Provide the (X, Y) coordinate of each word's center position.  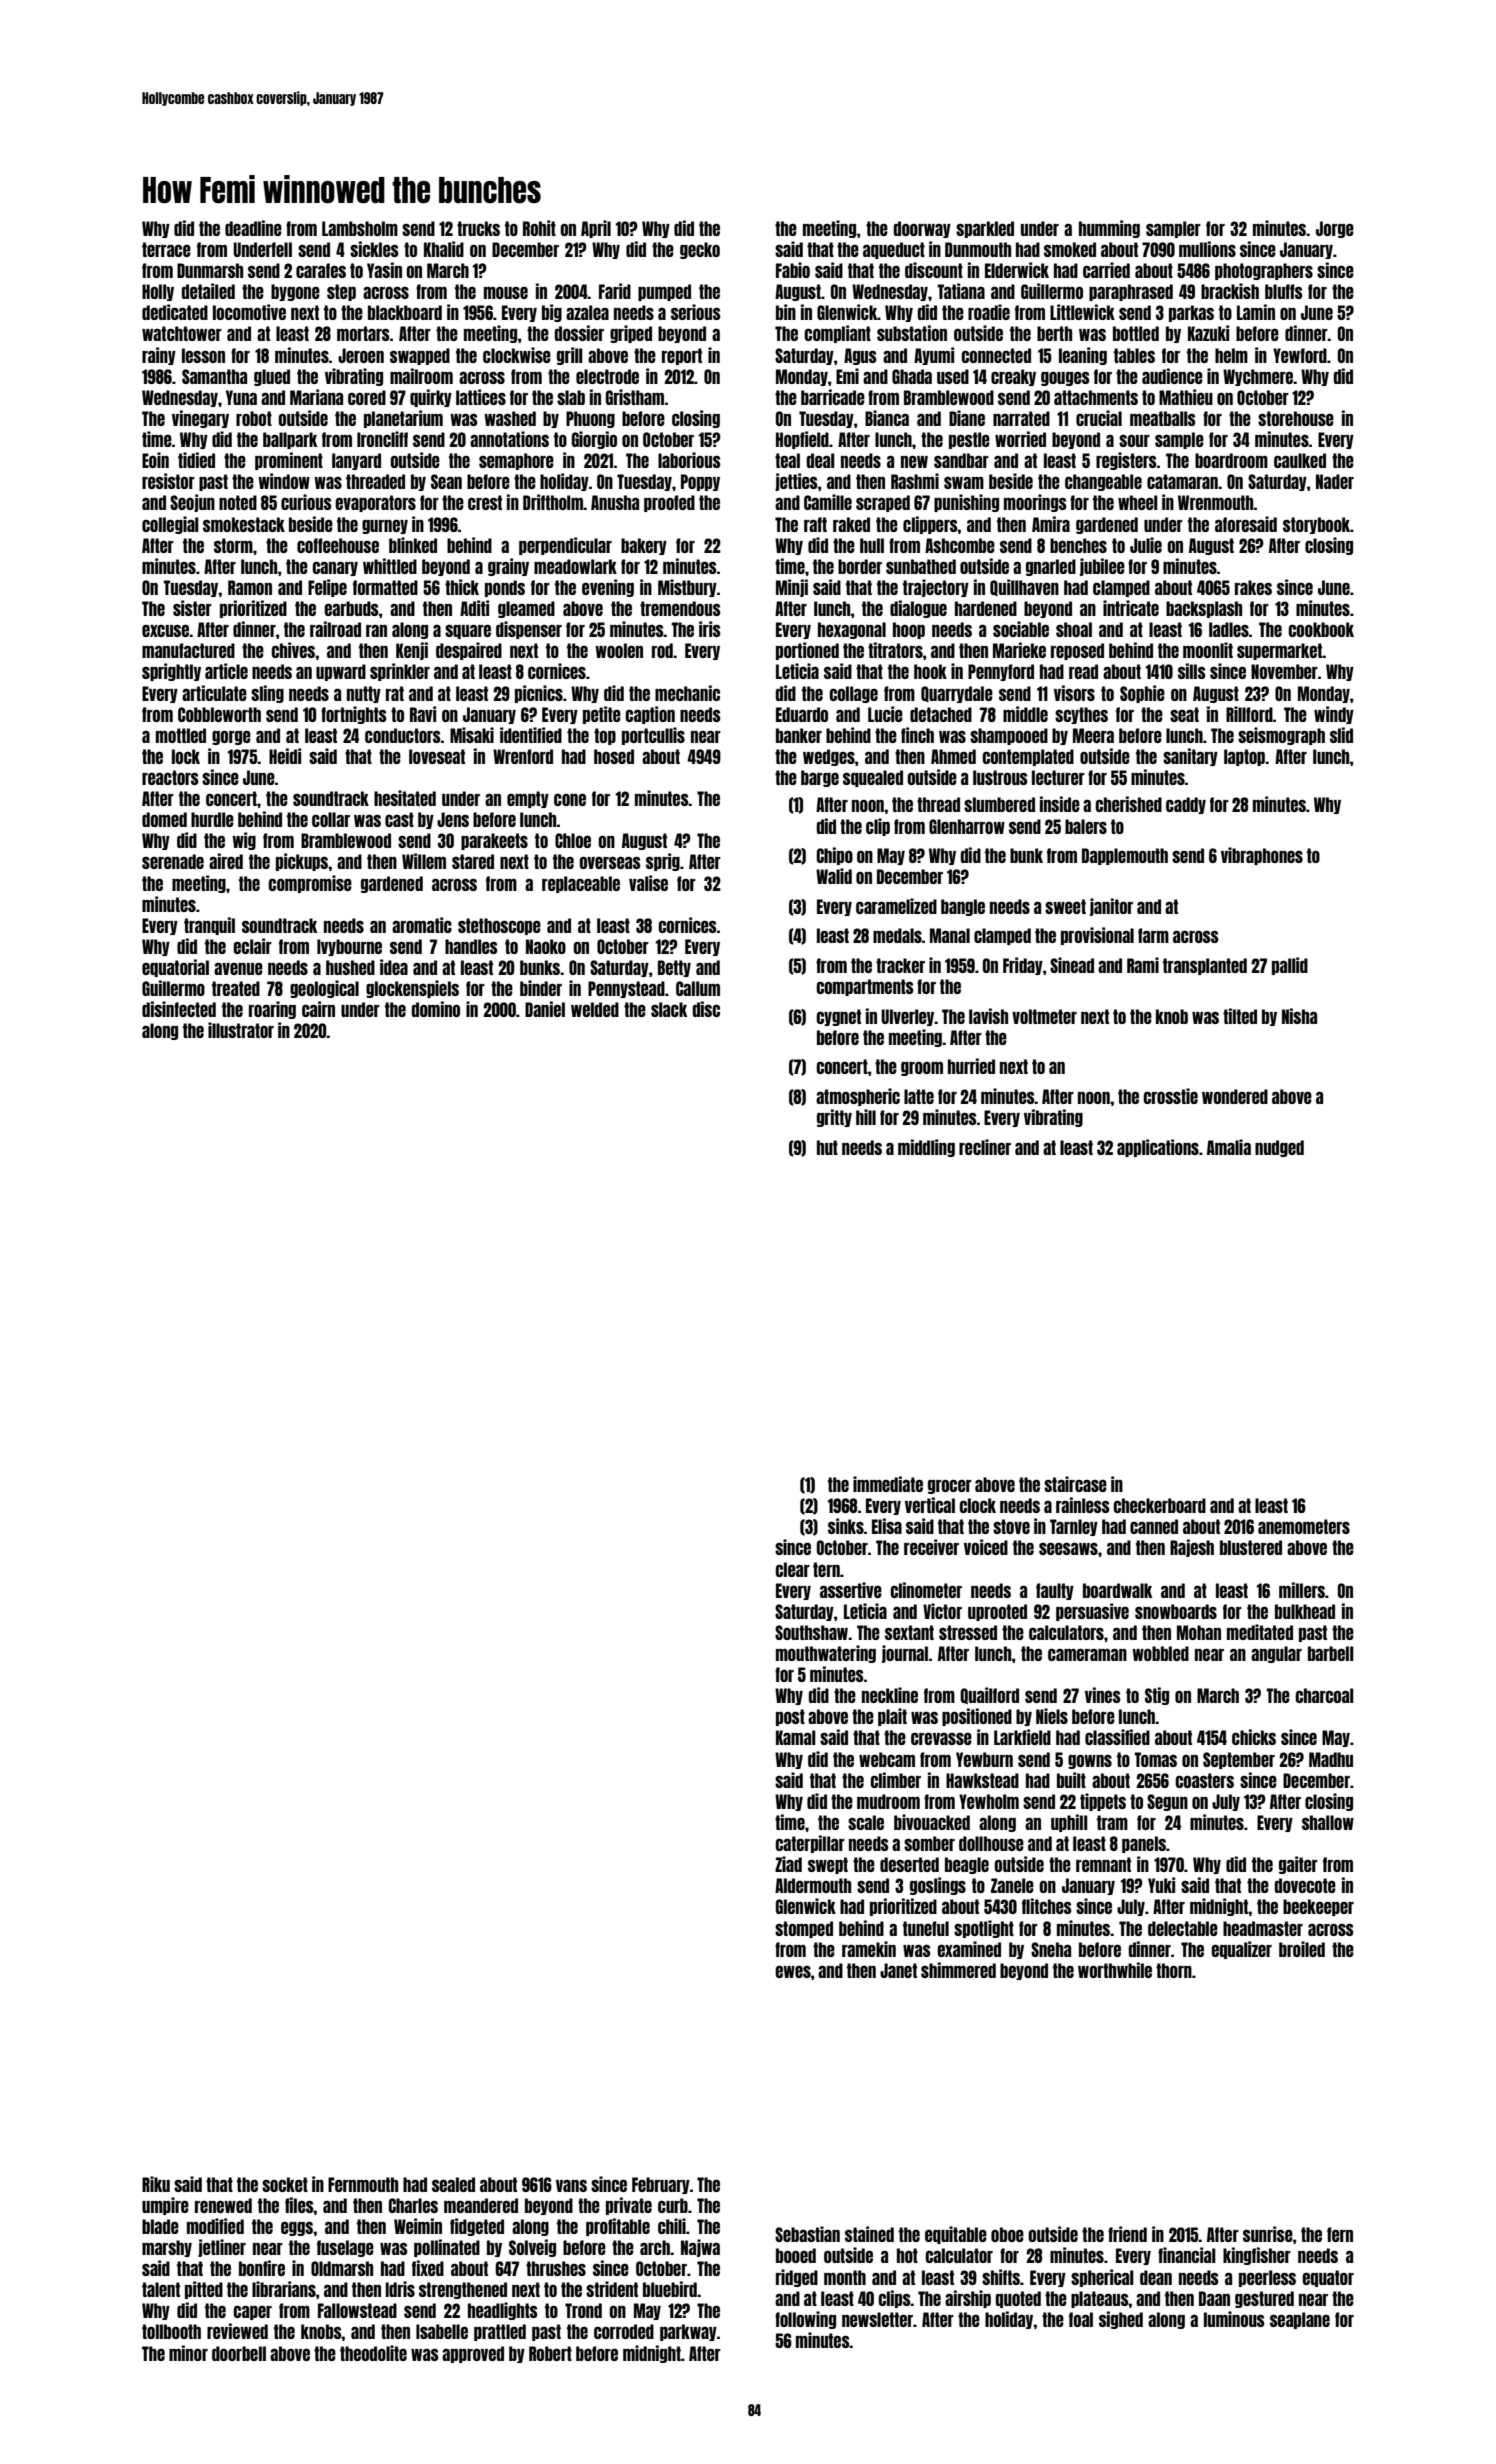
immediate (888, 1484)
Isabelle (442, 2331)
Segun (1167, 1802)
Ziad (788, 1864)
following (805, 2320)
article (226, 671)
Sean (446, 481)
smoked (1070, 249)
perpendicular (565, 546)
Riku (156, 2184)
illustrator (241, 1030)
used (953, 376)
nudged (1279, 1148)
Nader (1335, 481)
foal (1081, 2319)
